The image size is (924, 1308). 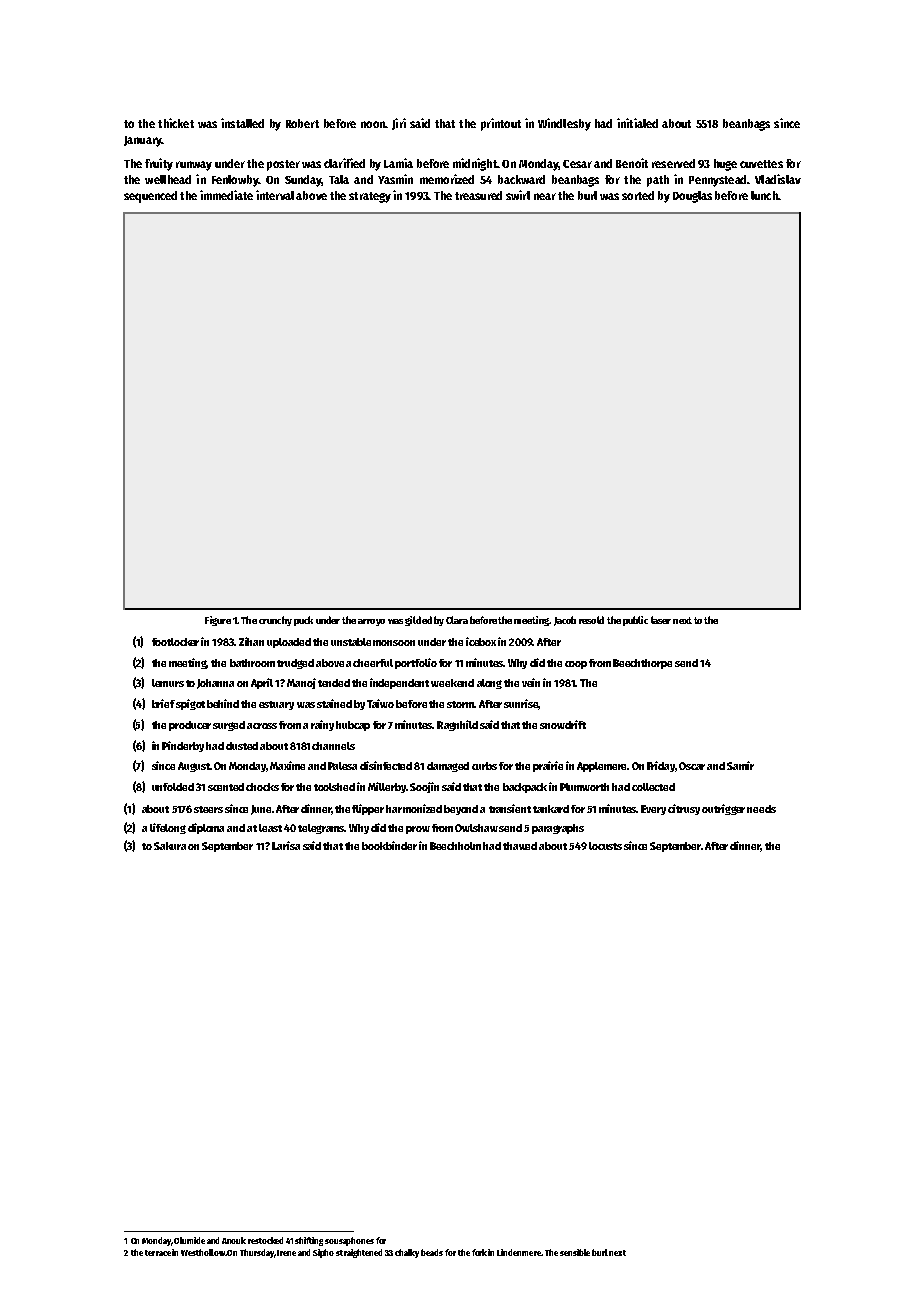 I want to click on initialed, so click(x=637, y=123).
